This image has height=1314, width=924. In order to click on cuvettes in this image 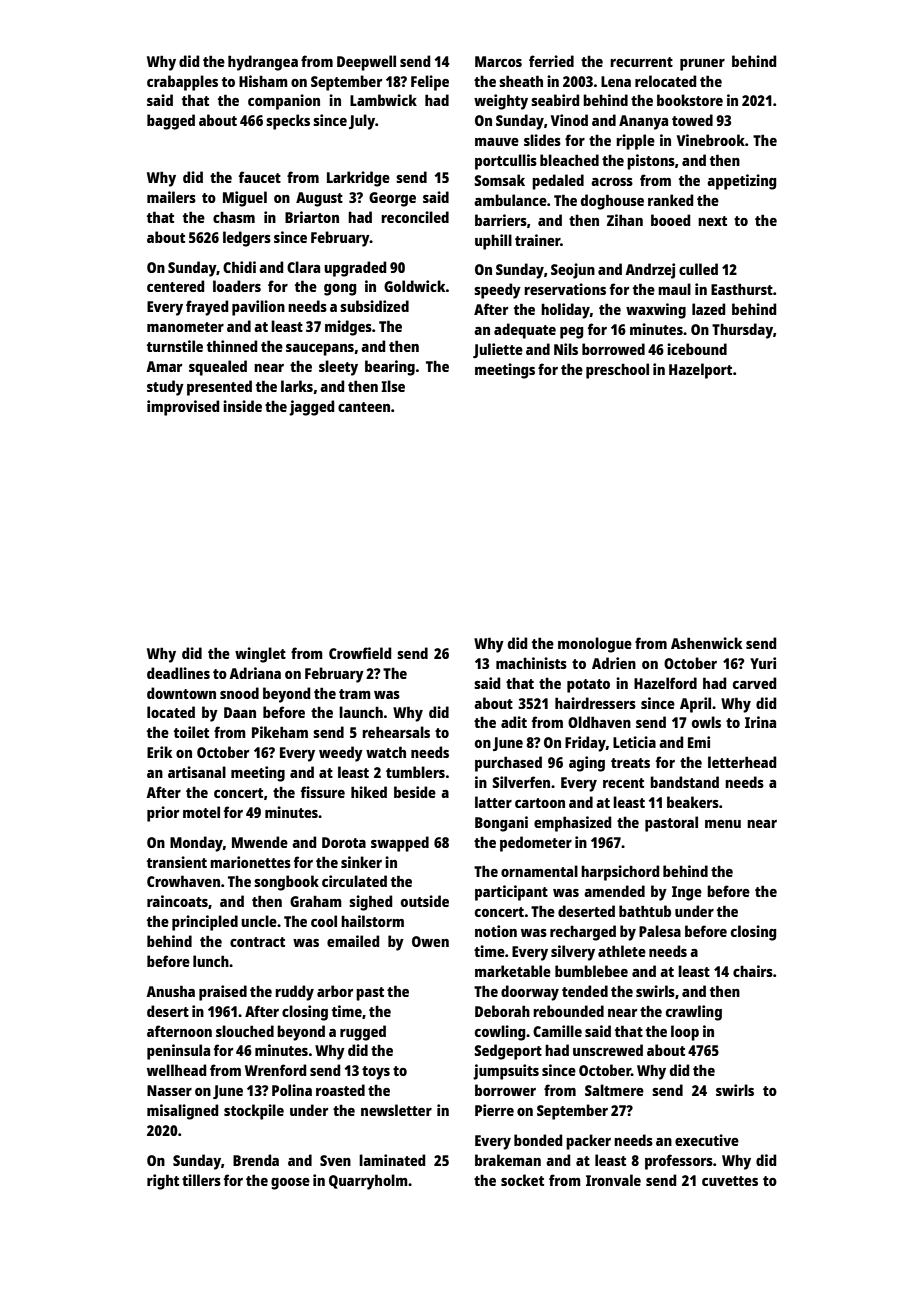, I will do `click(730, 1181)`.
